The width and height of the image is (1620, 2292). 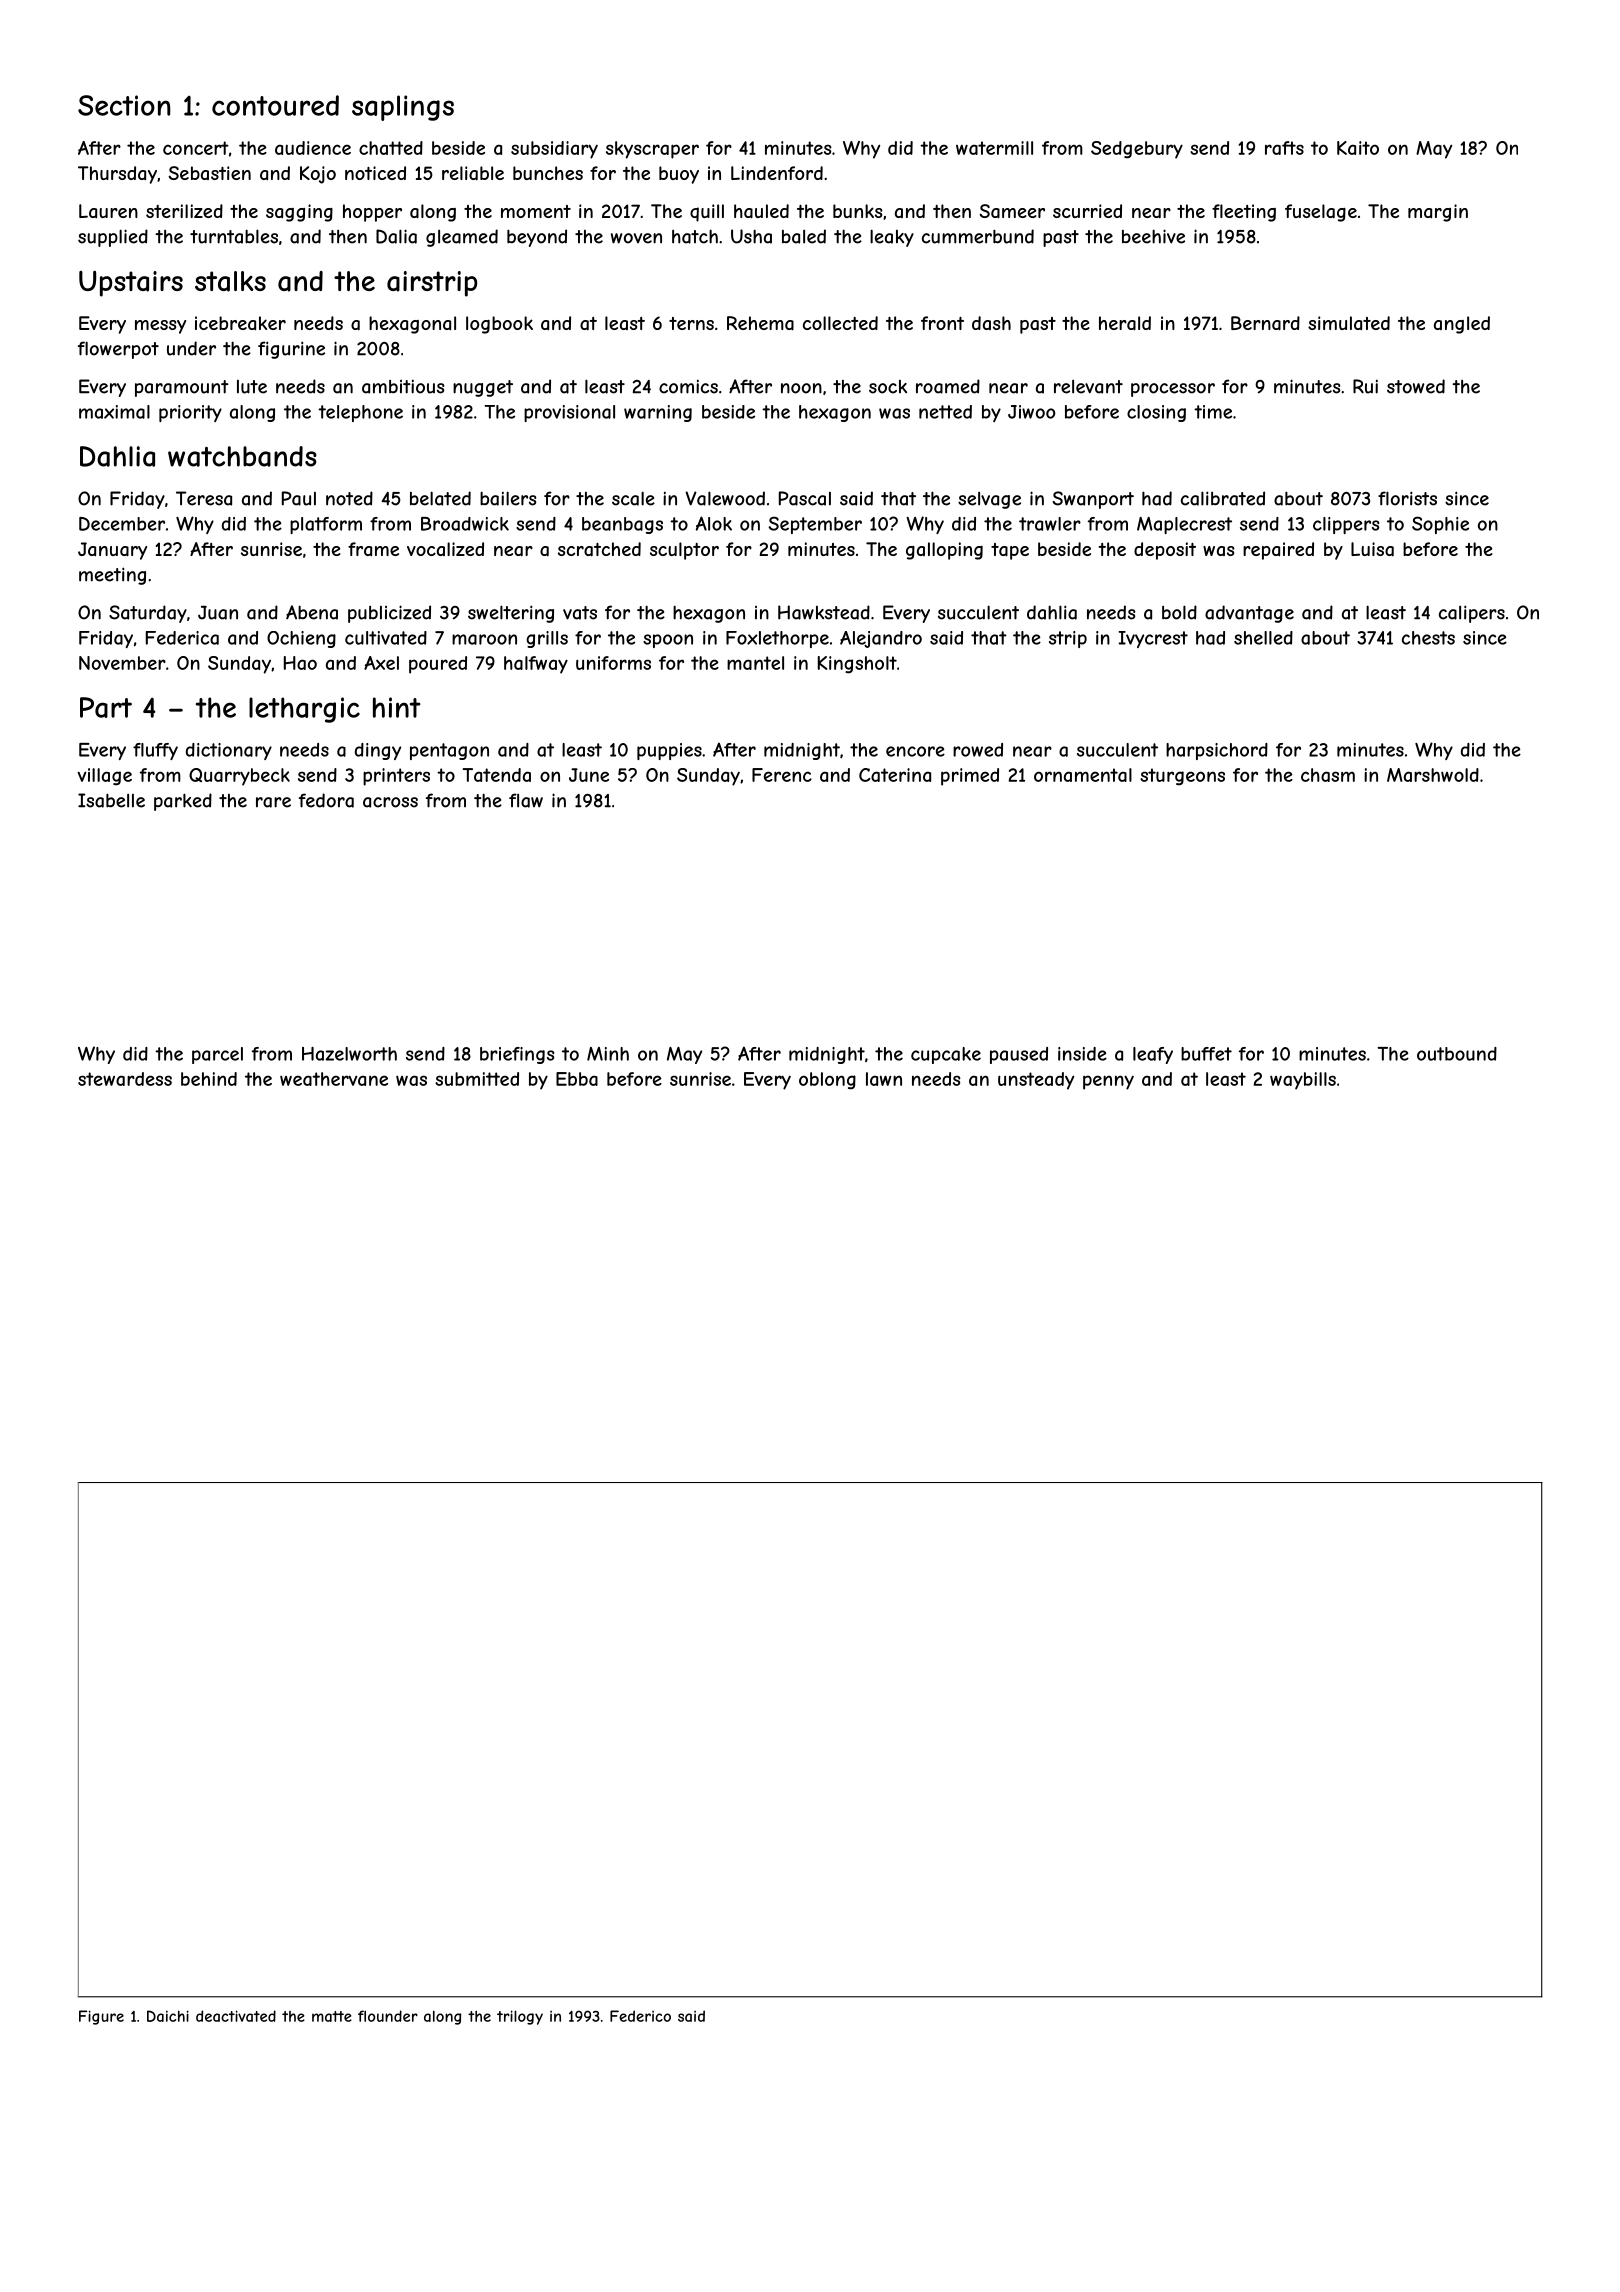 What do you see at coordinates (111, 800) in the image?
I see `Isabelle` at bounding box center [111, 800].
